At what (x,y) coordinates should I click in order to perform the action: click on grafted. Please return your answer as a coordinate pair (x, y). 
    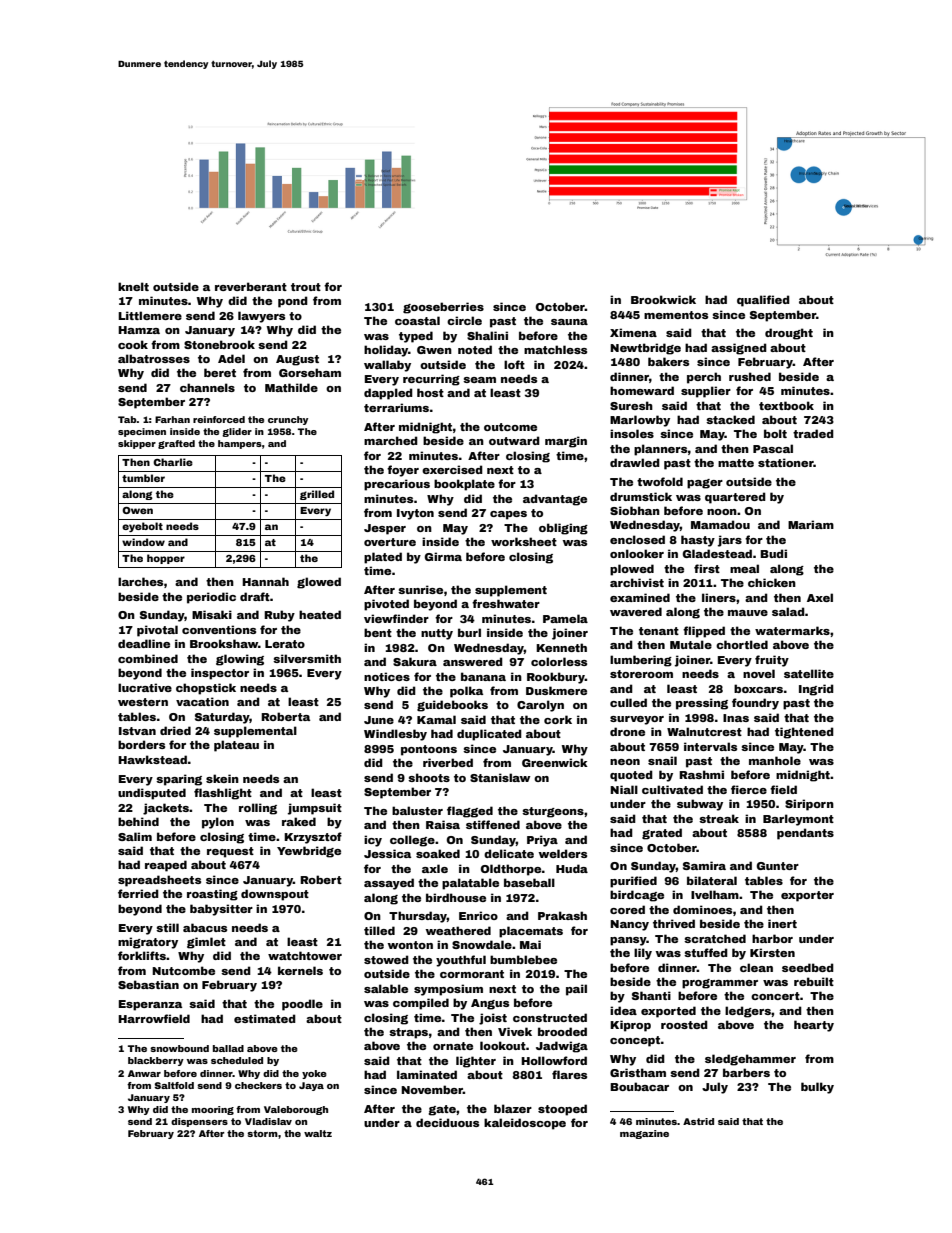
    Looking at the image, I should click on (176, 444).
